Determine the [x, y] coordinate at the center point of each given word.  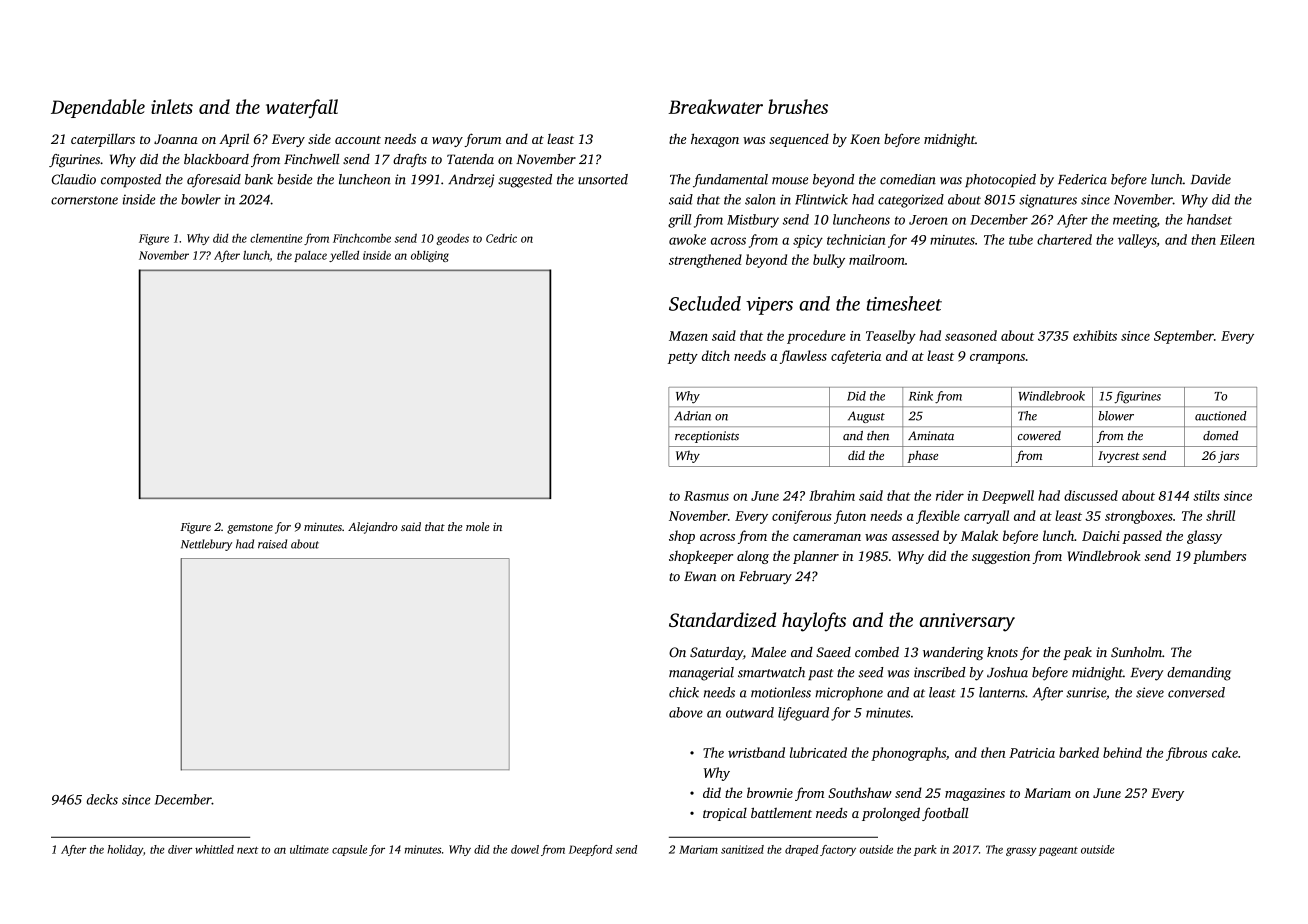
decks [102, 799]
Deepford [591, 850]
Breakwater [715, 106]
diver [180, 849]
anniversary [967, 622]
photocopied [1000, 180]
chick [684, 692]
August [866, 417]
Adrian [692, 416]
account [358, 140]
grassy [1021, 851]
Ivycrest [1119, 457]
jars [1228, 457]
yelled [344, 256]
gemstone [250, 529]
